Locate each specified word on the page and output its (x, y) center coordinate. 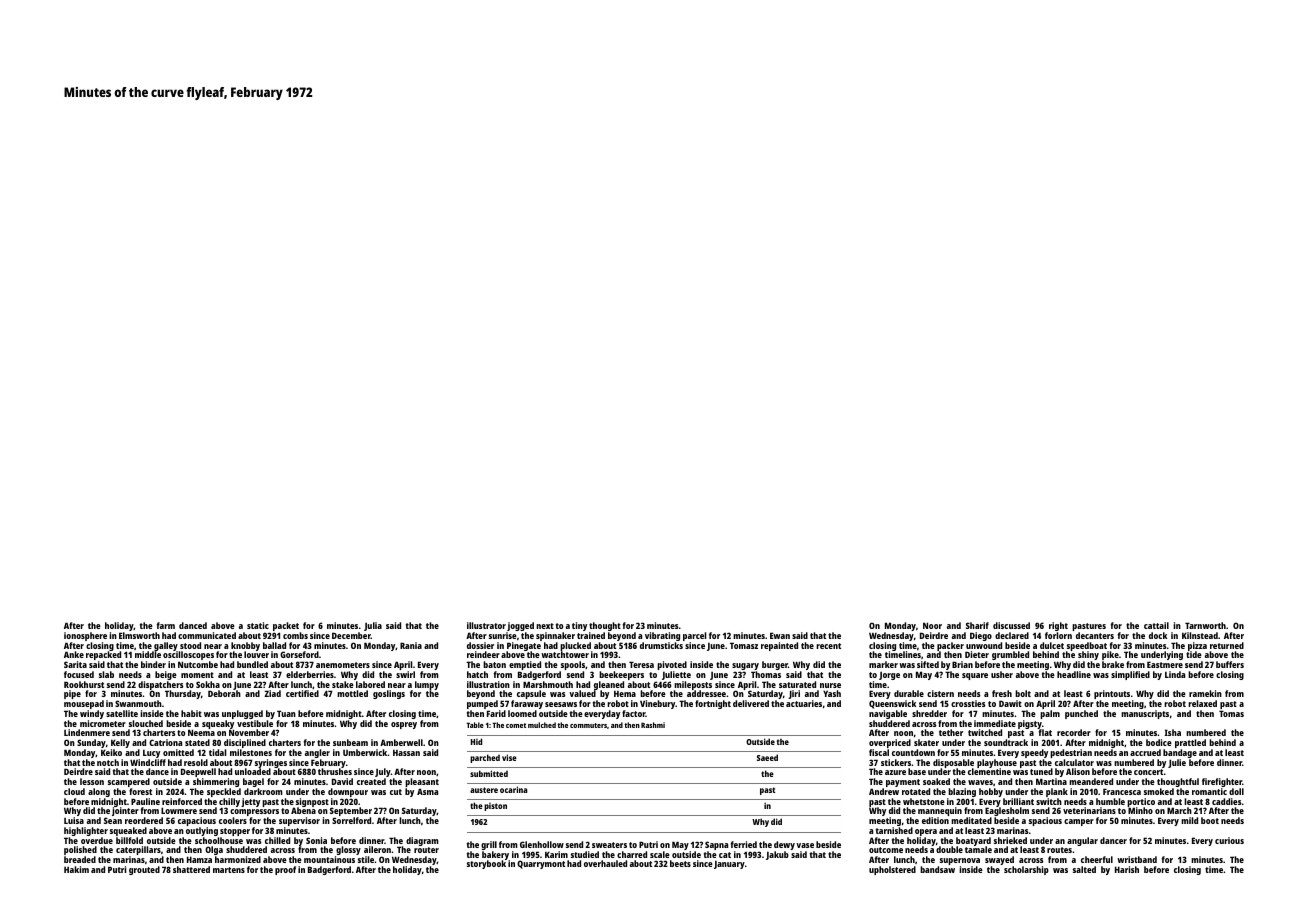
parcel (694, 636)
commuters (588, 725)
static (258, 625)
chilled (277, 840)
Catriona (165, 742)
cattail (1156, 625)
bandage (1180, 753)
